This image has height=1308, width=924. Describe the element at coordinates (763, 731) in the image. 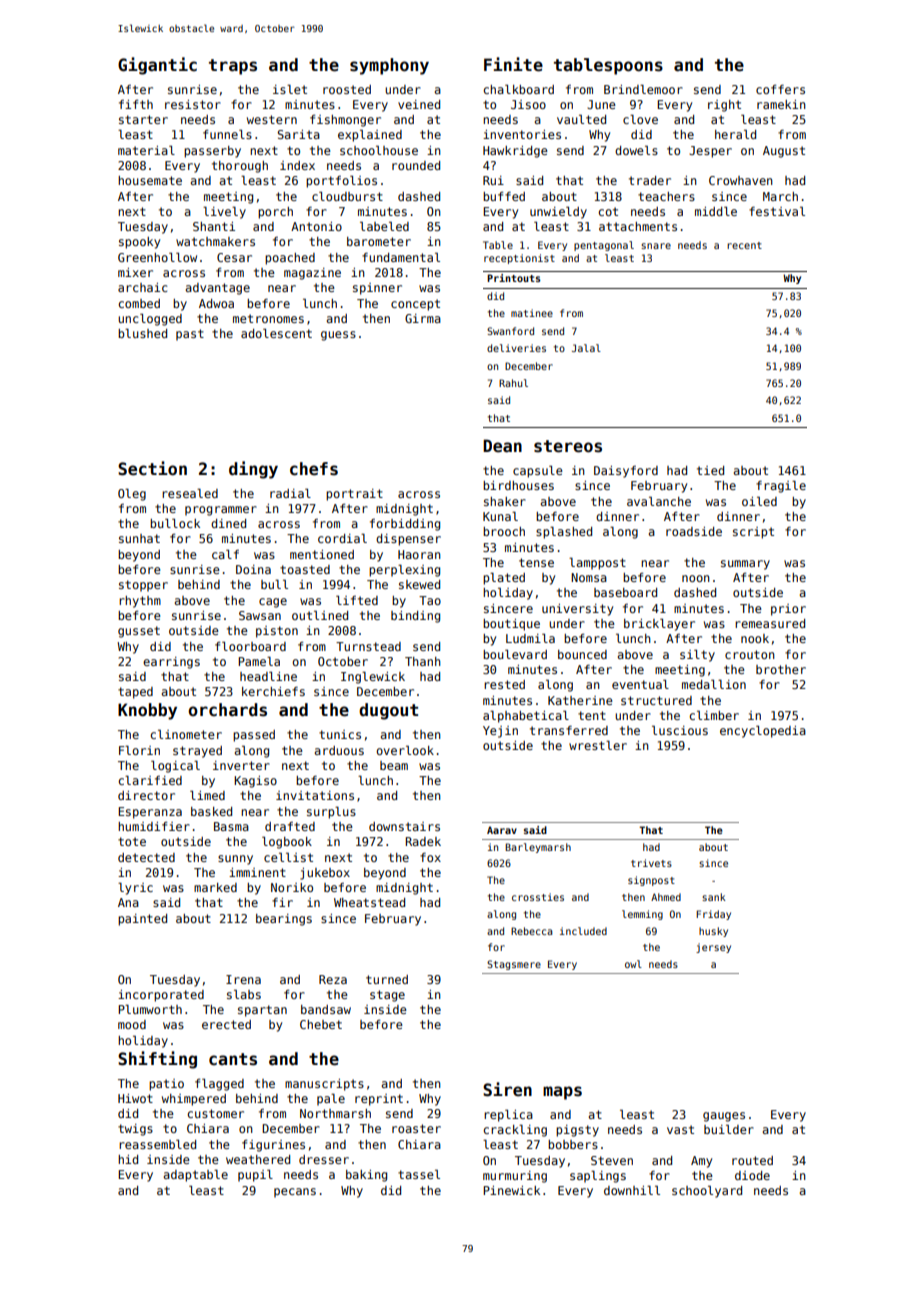

I see `encyclopedia` at that location.
